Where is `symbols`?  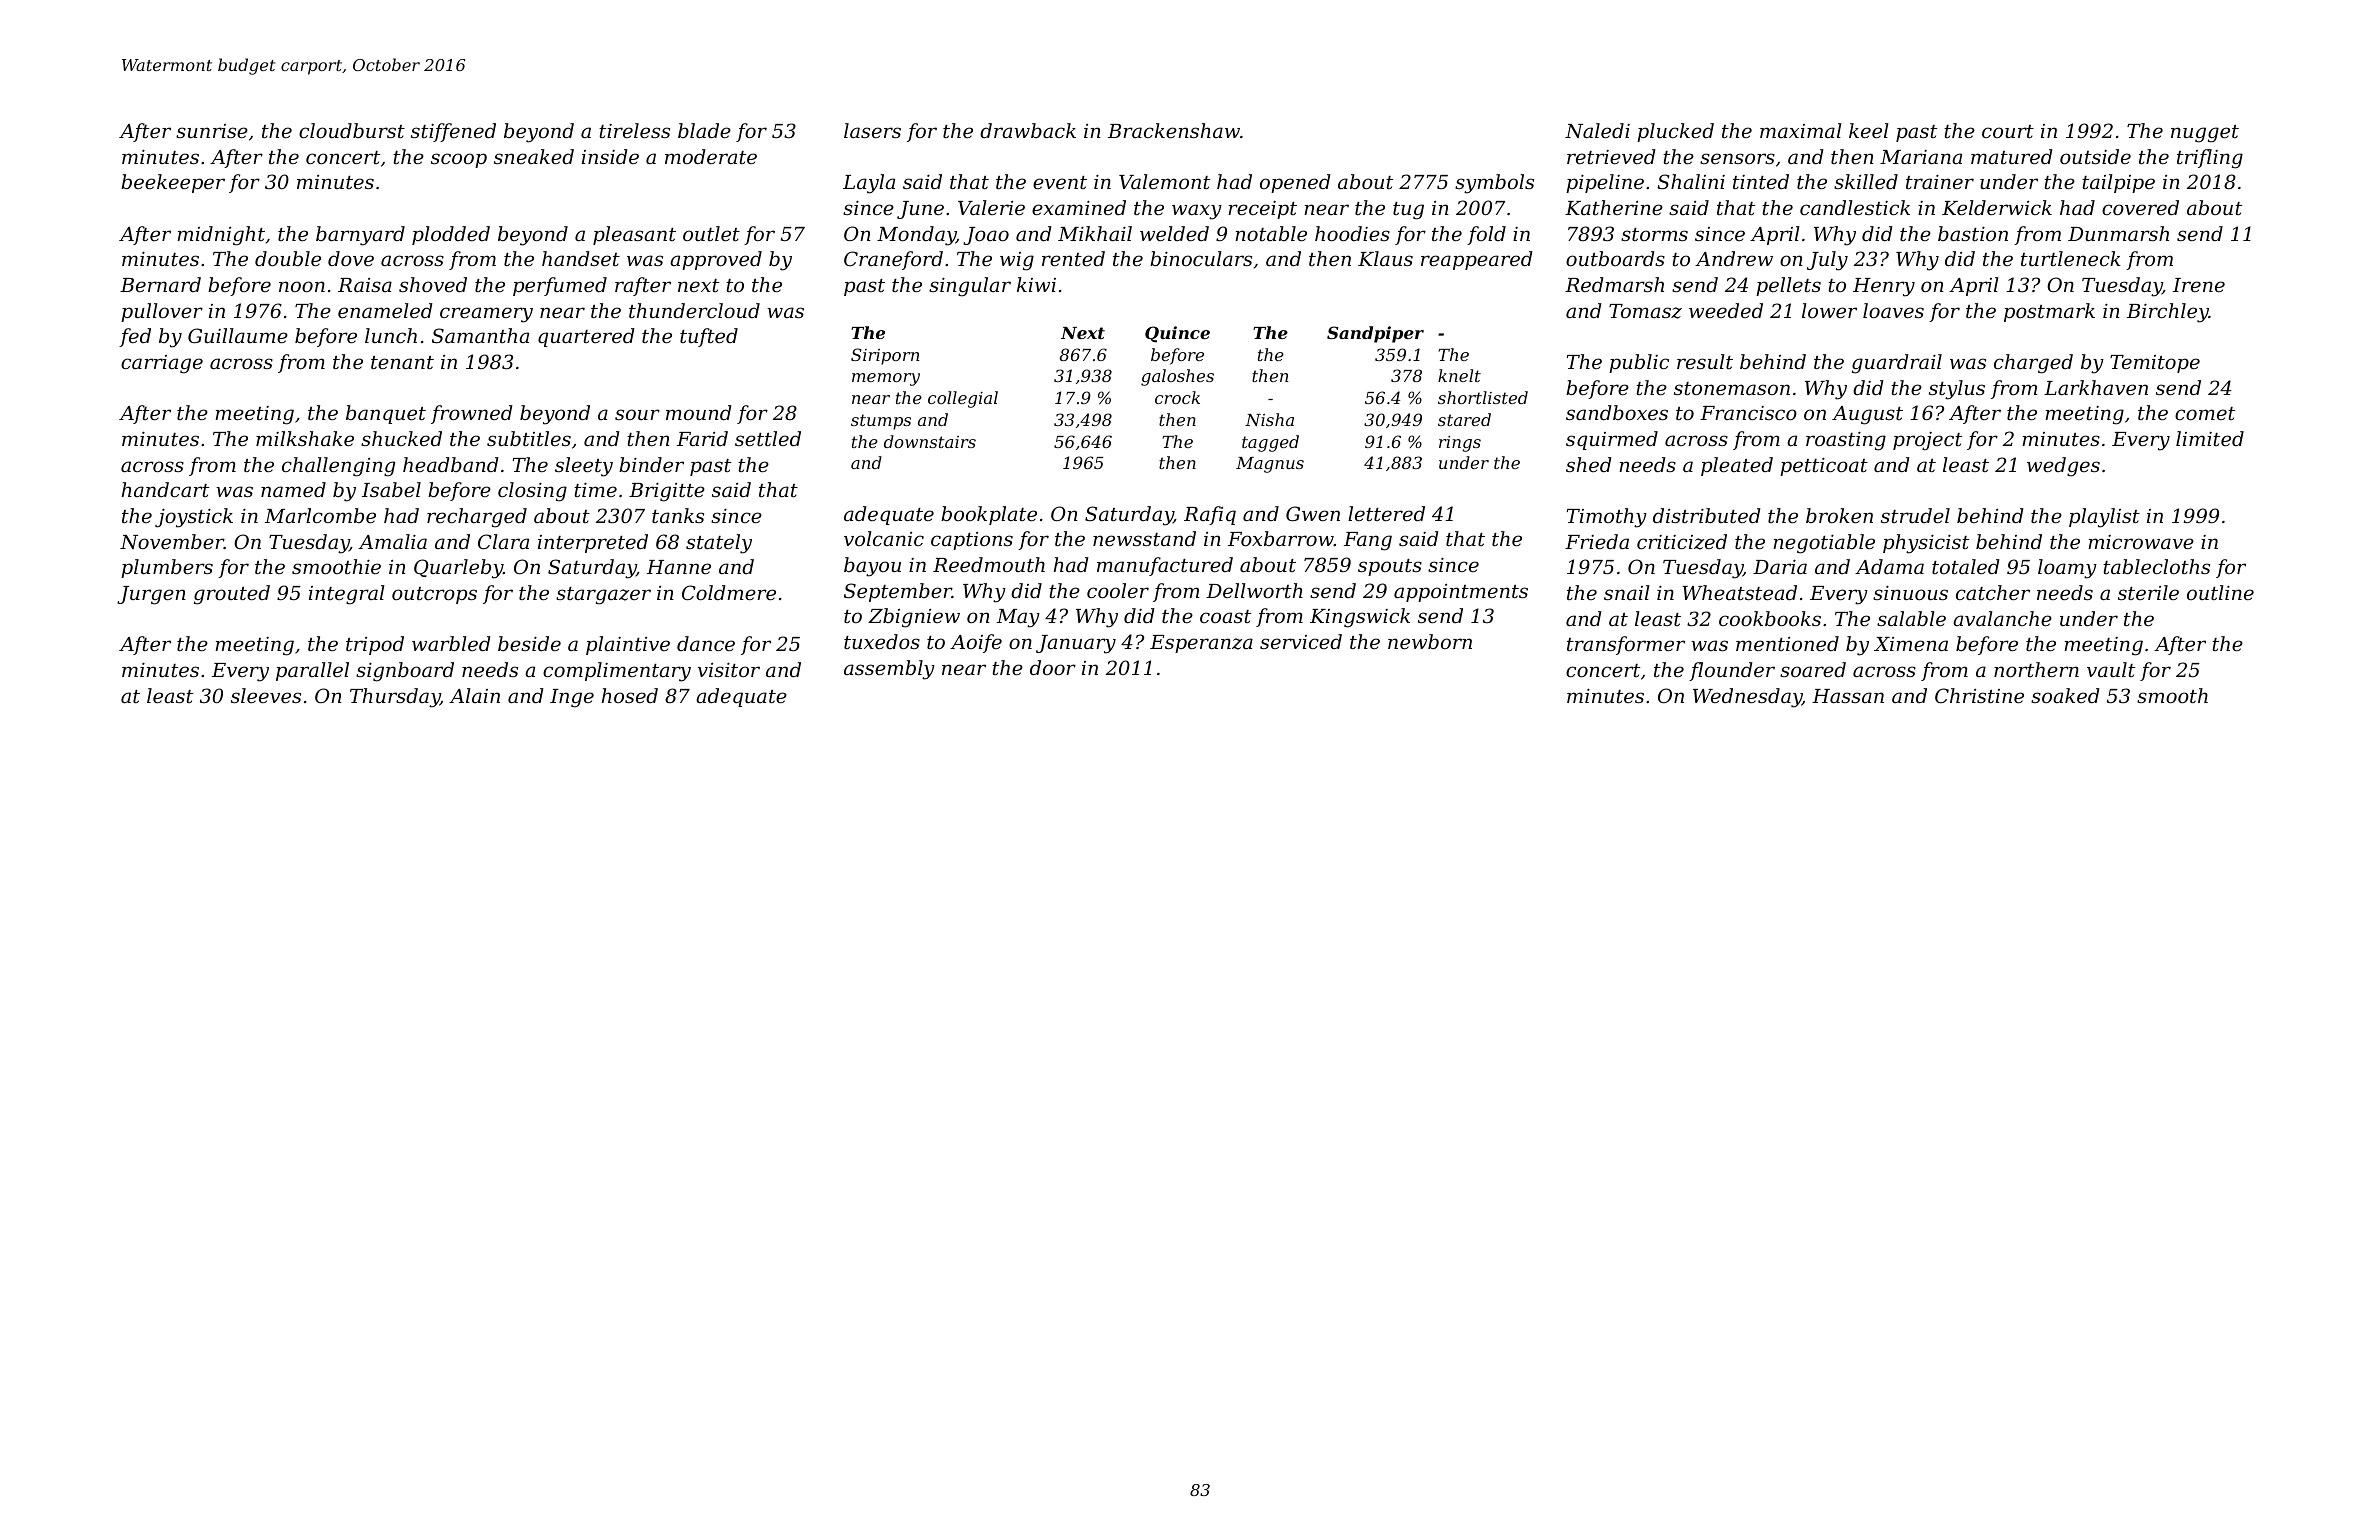
symbols is located at coordinates (1494, 184).
